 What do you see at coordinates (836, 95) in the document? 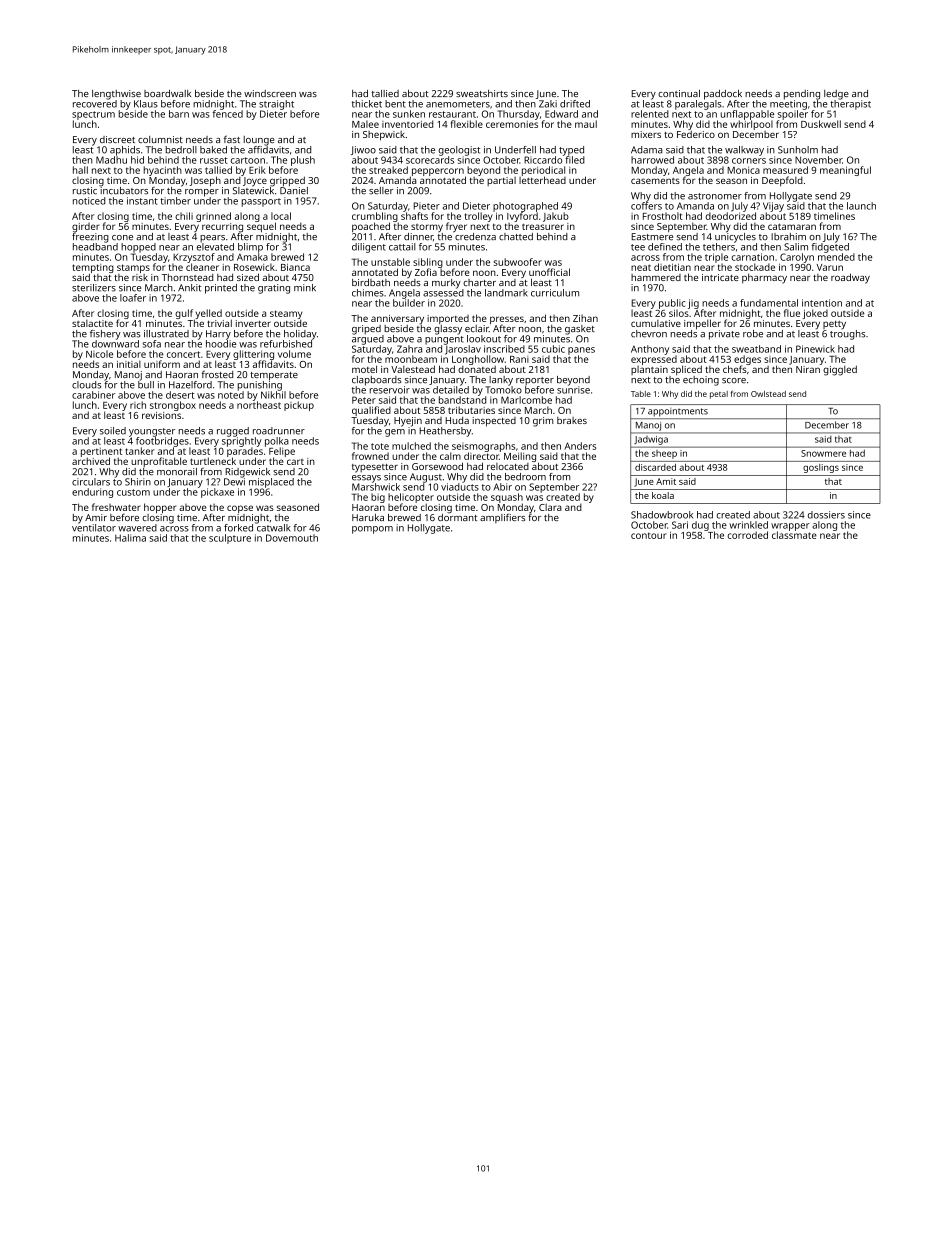
I see `ledge` at bounding box center [836, 95].
